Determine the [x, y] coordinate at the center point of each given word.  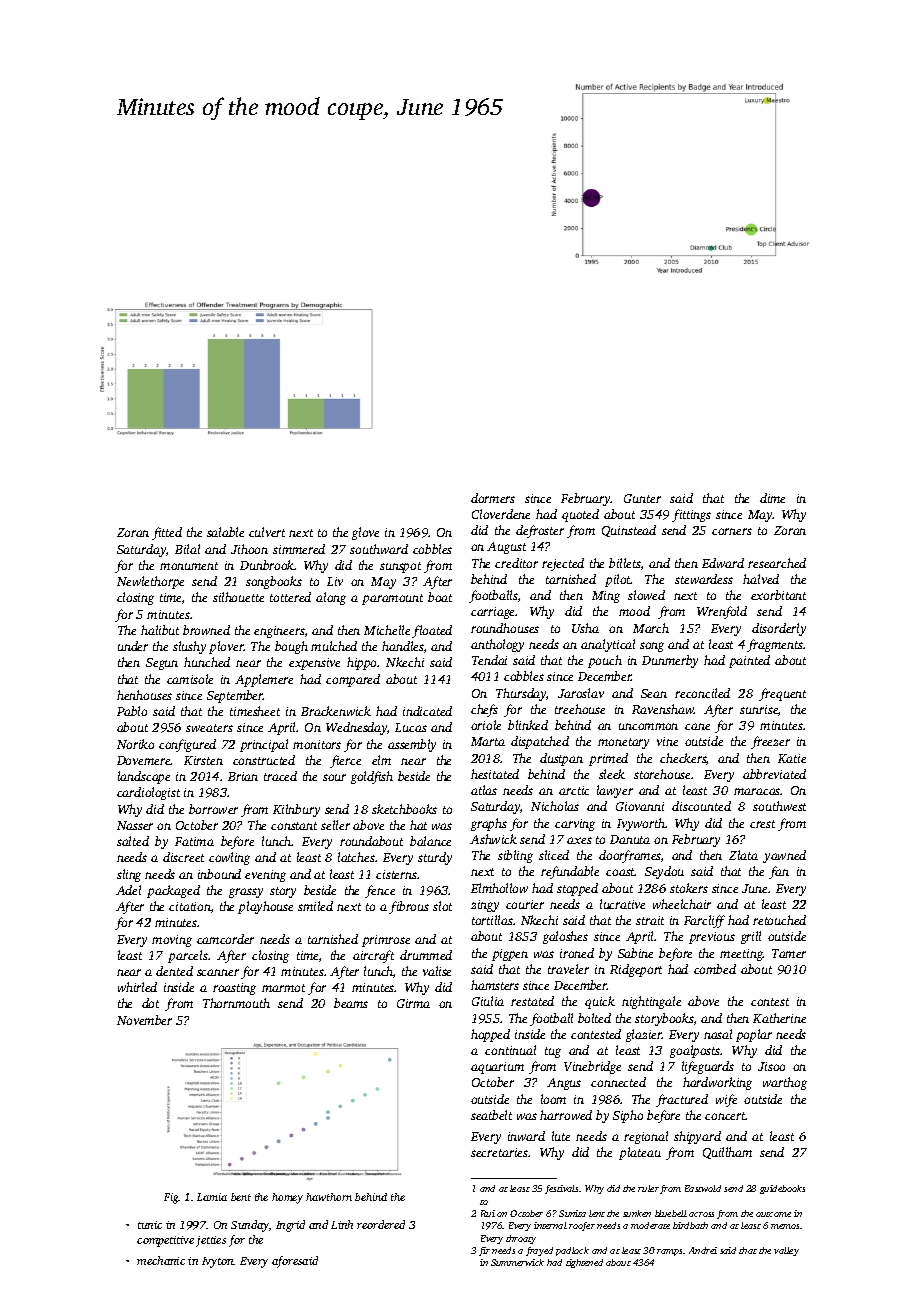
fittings [691, 515]
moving [172, 941]
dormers [493, 498]
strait [650, 920]
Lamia [212, 1197]
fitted [167, 533]
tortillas [492, 920]
